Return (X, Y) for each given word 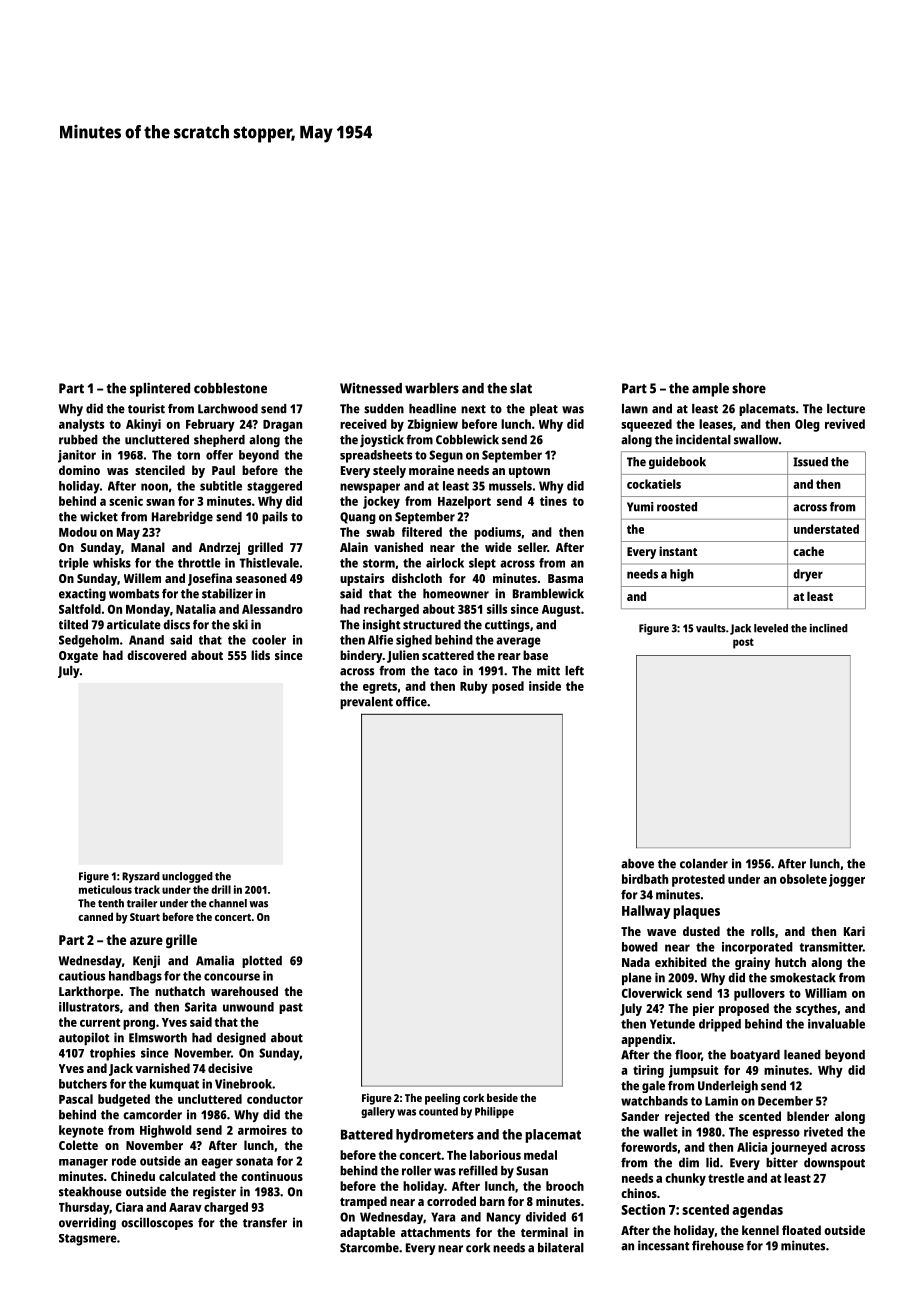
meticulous (105, 889)
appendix (646, 1040)
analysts (81, 425)
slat (521, 388)
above (637, 864)
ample (710, 390)
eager (217, 1163)
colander (704, 864)
